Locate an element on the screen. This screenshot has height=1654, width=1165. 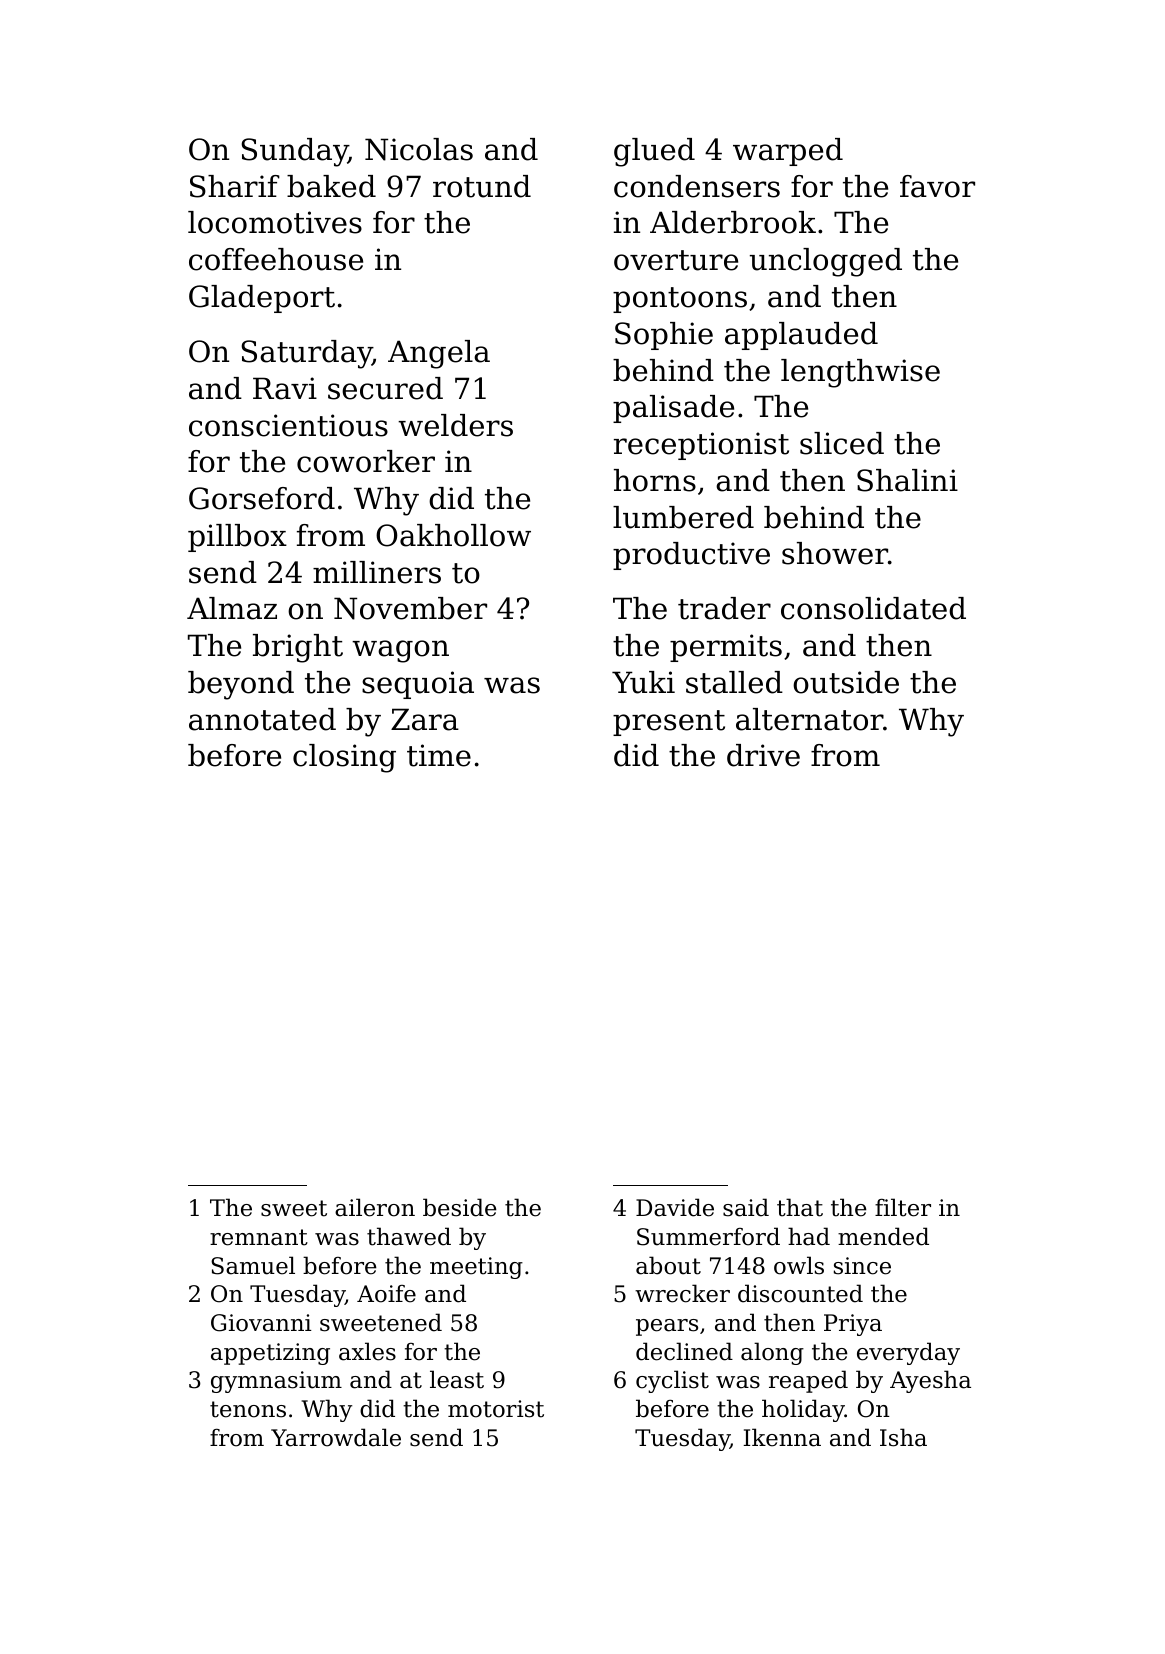
annotated is located at coordinates (262, 719).
